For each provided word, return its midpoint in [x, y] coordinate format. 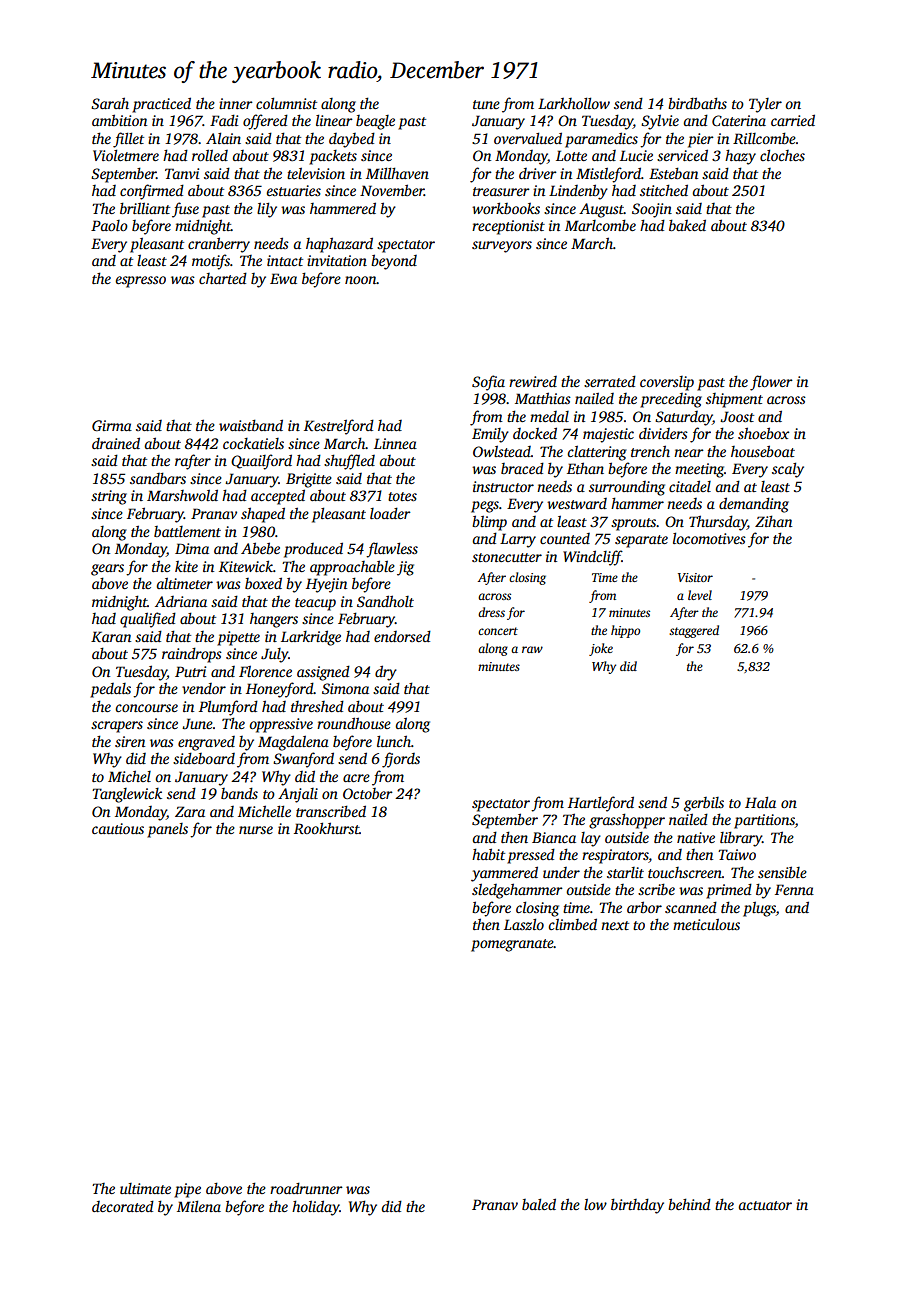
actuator [765, 1205]
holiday [316, 1208]
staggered [694, 631]
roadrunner [306, 1188]
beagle [375, 122]
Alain [223, 138]
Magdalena [293, 743]
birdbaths [697, 103]
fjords [401, 760]
